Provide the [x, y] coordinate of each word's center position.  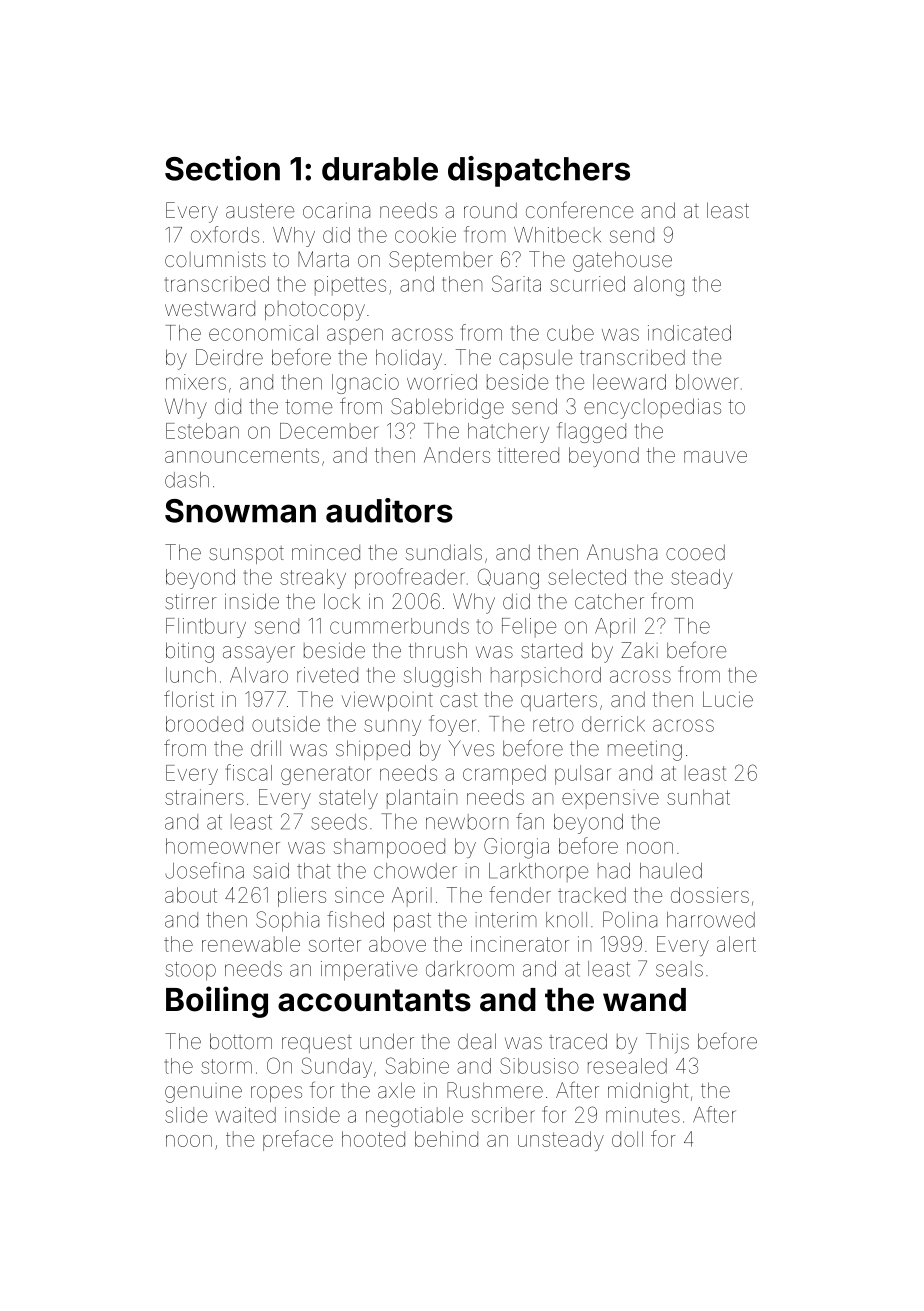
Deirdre [229, 357]
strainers [204, 797]
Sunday [337, 1067]
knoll [566, 920]
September [441, 261]
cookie [425, 235]
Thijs [667, 1043]
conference [579, 209]
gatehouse [622, 261]
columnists [215, 259]
